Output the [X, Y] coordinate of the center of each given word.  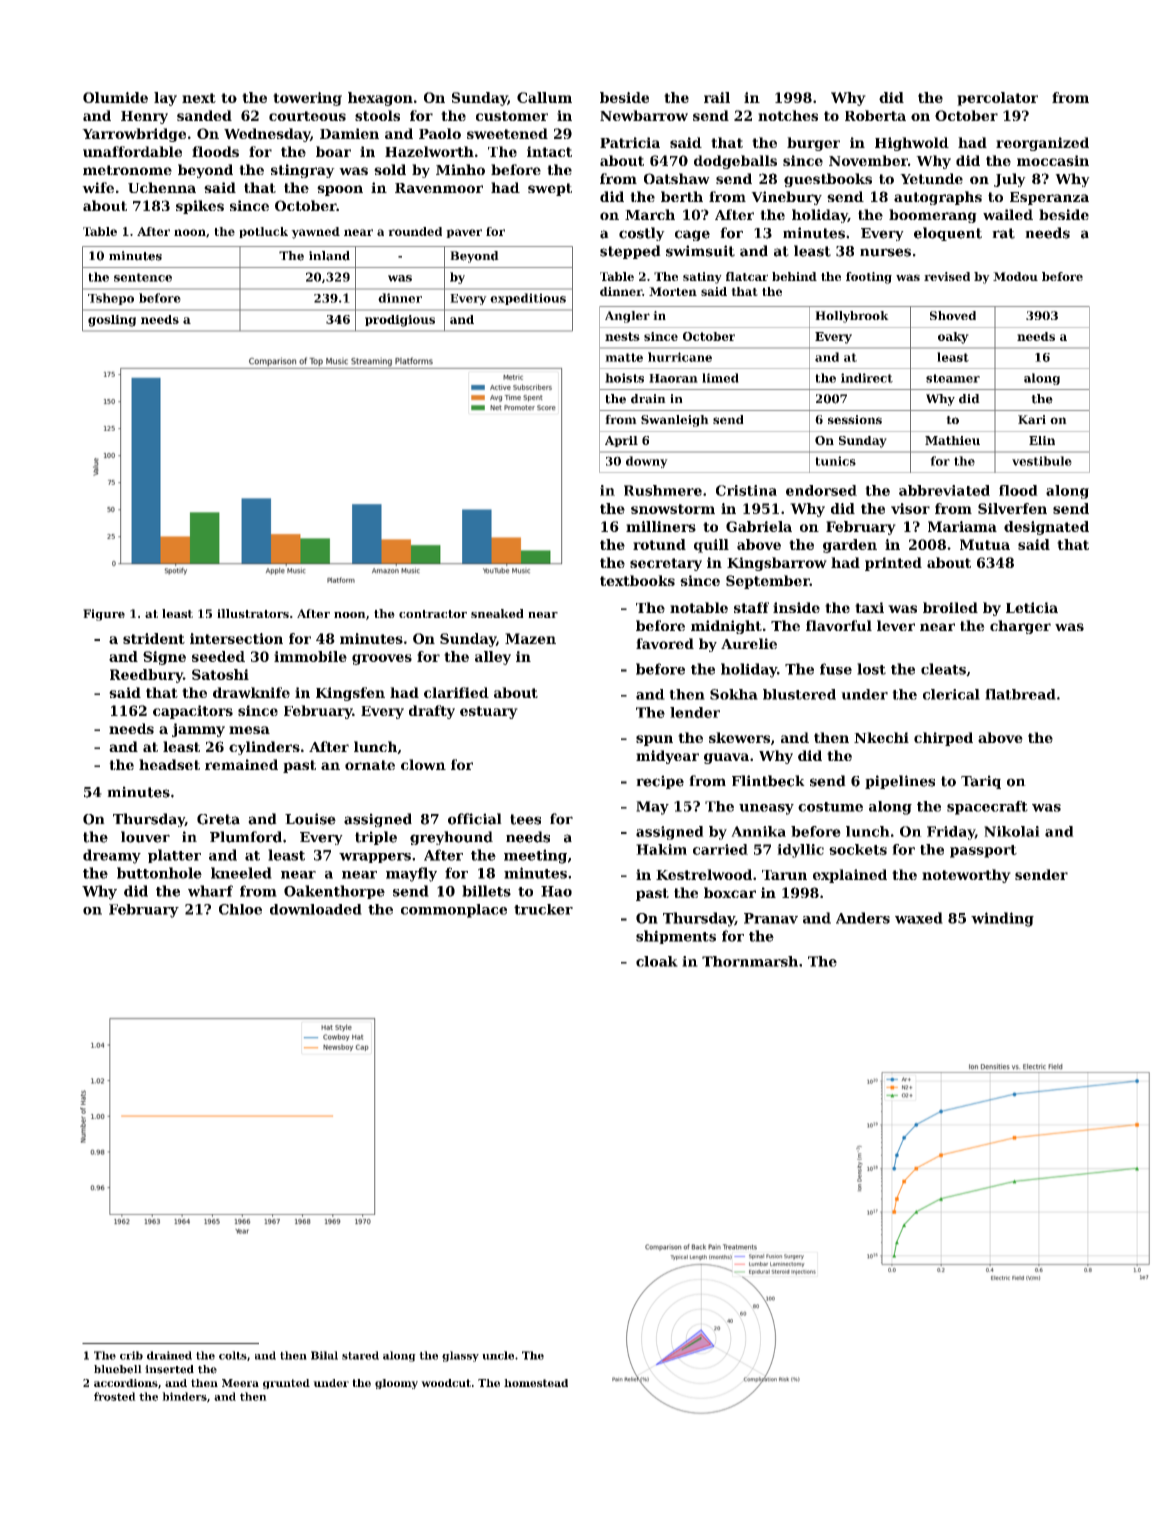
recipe [660, 782]
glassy [460, 1356]
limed [720, 378]
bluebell [118, 1369]
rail [717, 97]
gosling [112, 321]
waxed [919, 918]
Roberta [875, 115]
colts [233, 1355]
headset [169, 764]
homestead [536, 1383]
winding [1002, 919]
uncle [498, 1355]
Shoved [953, 315]
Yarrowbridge [134, 135]
